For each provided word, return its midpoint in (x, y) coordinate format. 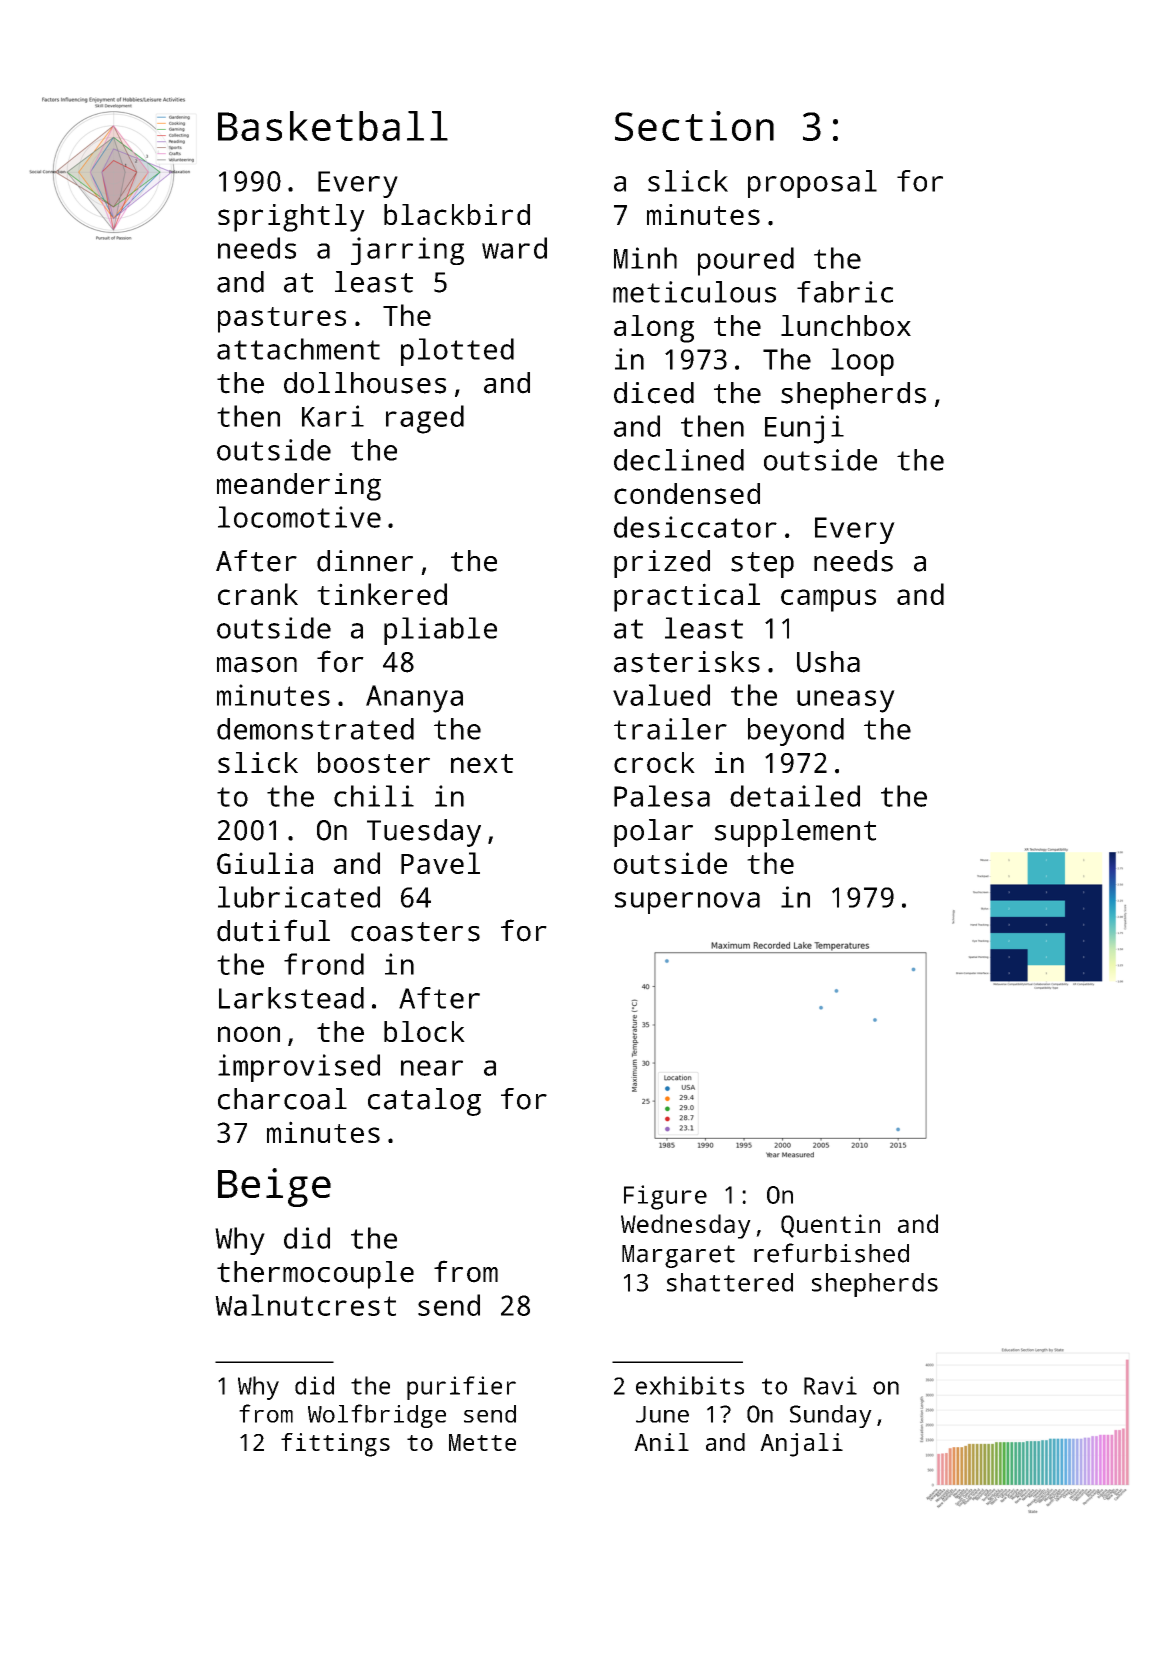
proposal (812, 184)
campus (828, 600)
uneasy (846, 701)
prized (662, 564)
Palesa (662, 796)
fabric (845, 292)
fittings (335, 1445)
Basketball (333, 126)
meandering (299, 487)
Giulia (265, 863)
